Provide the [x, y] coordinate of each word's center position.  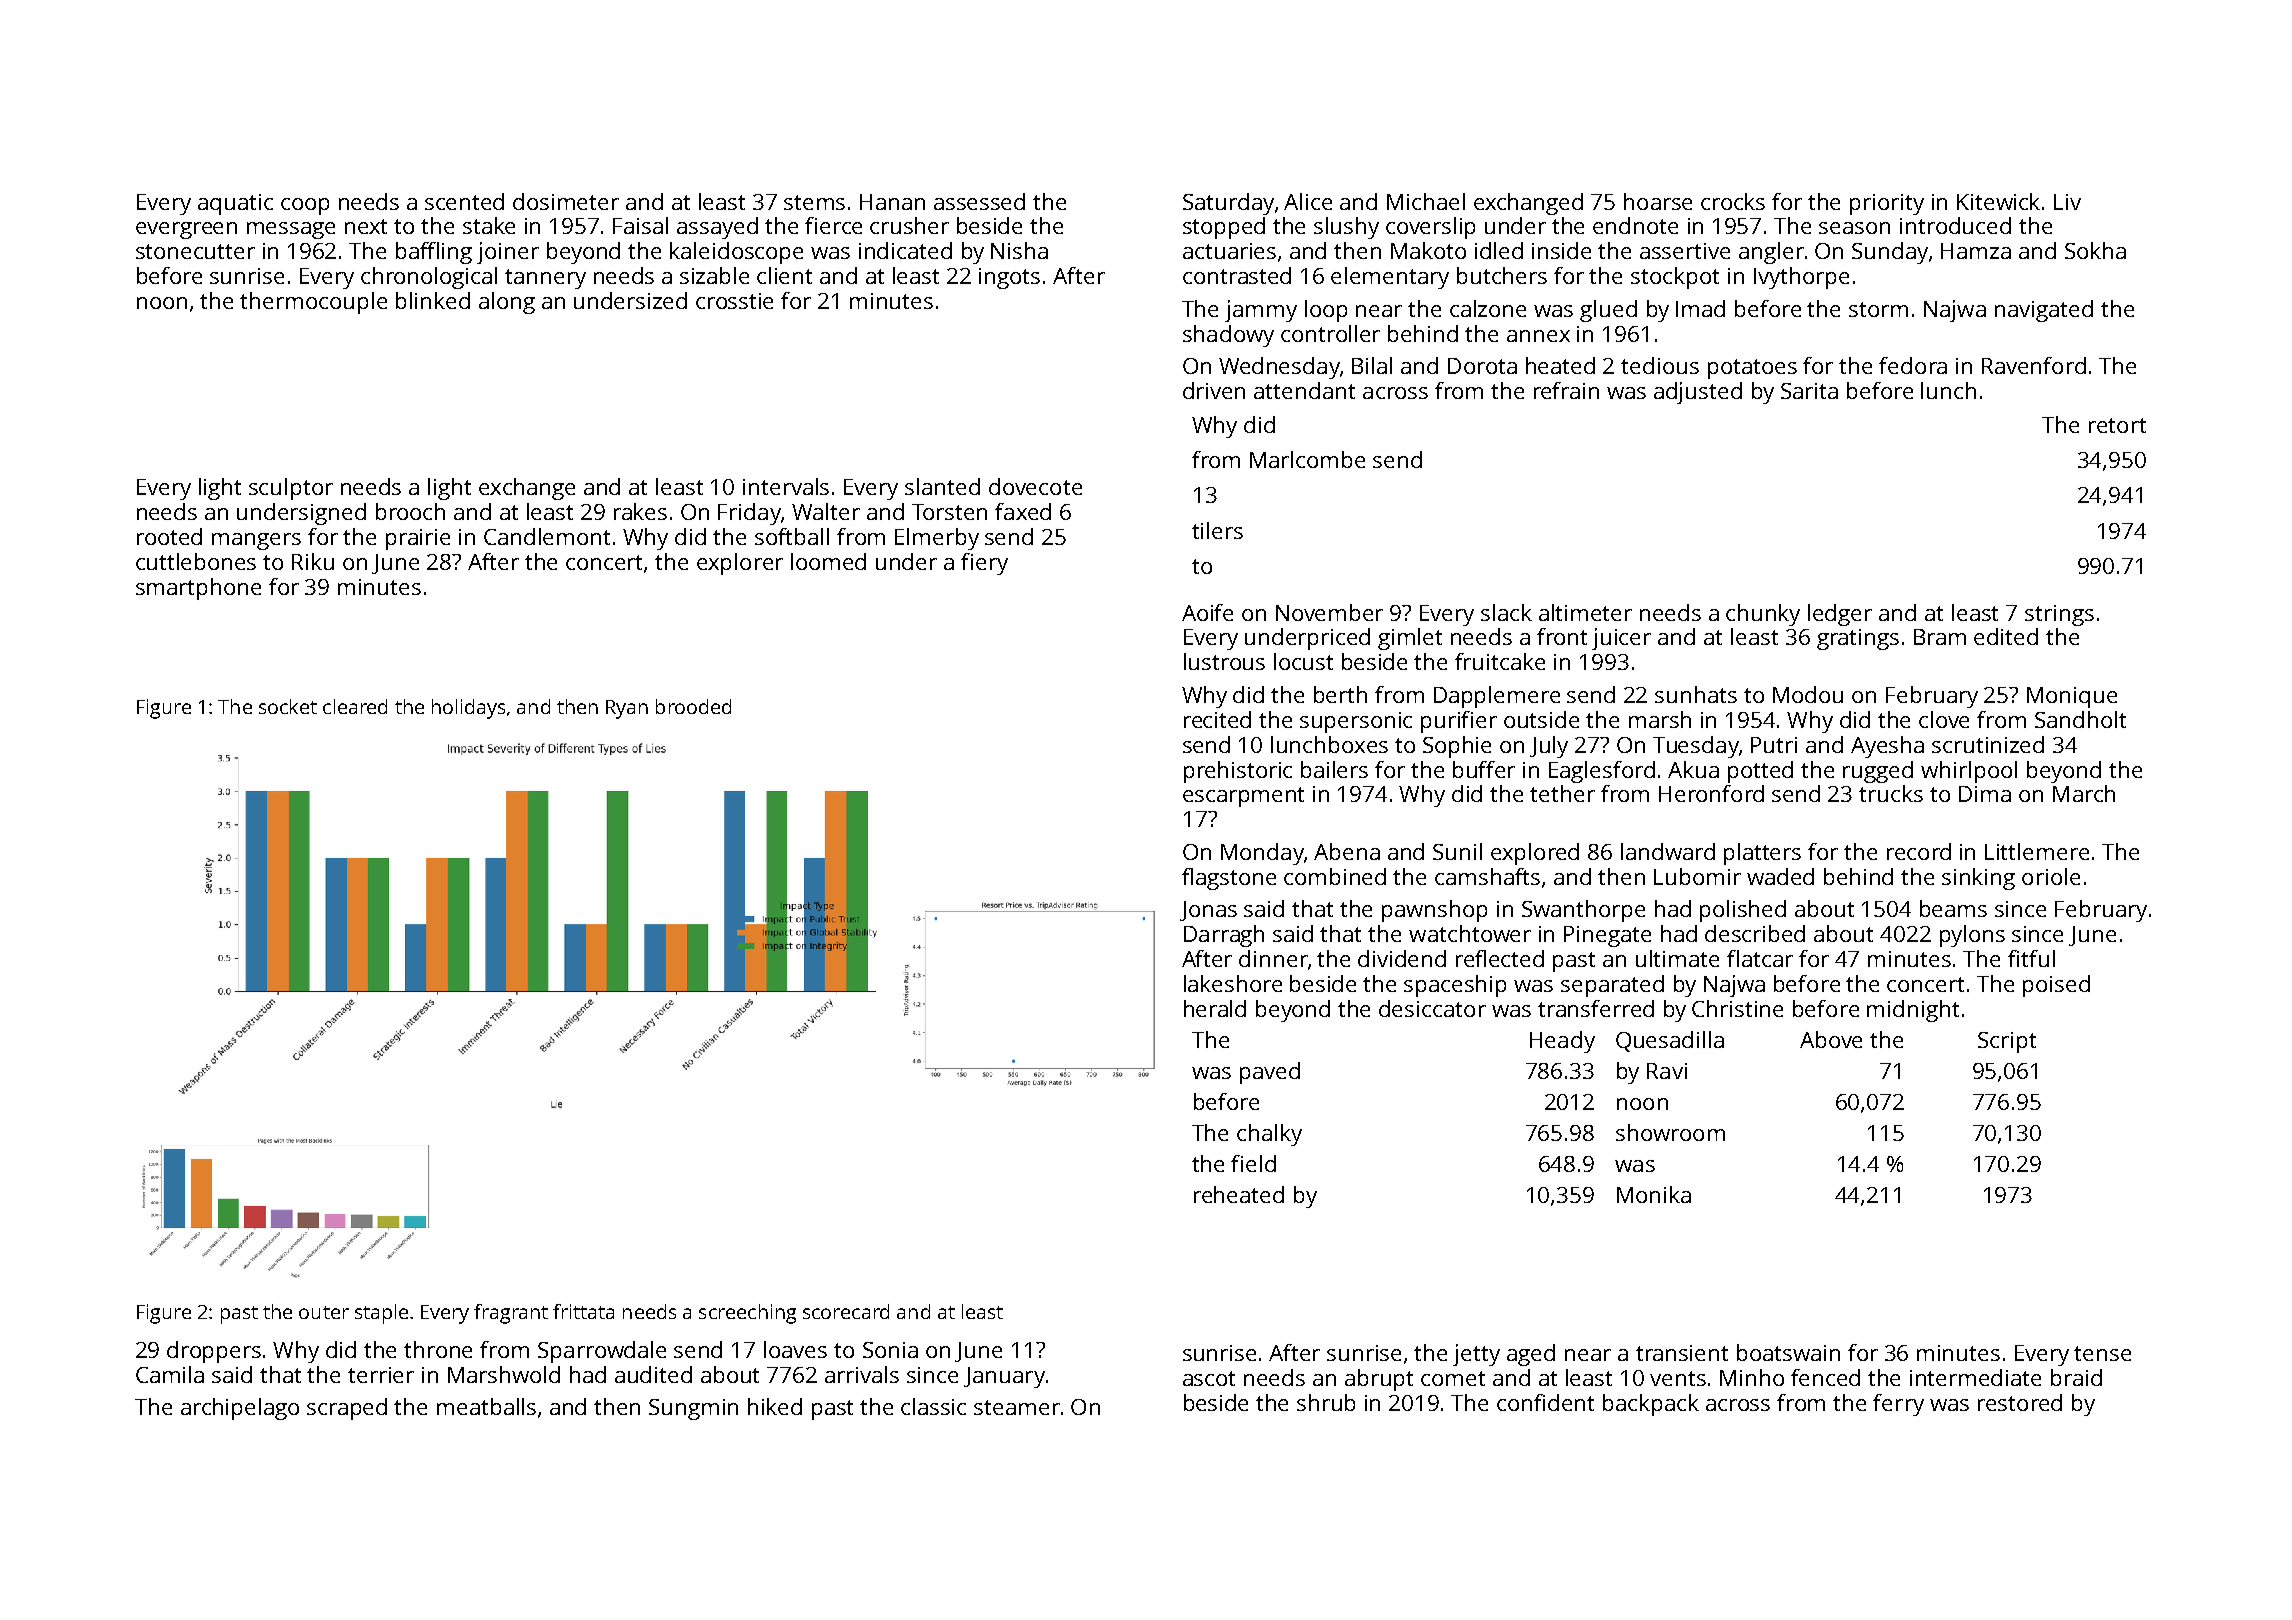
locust [1303, 661]
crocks [1733, 201]
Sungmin [693, 1409]
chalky [1269, 1135]
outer [324, 1312]
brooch [410, 511]
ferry [1898, 1405]
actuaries [1229, 251]
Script [2007, 1042]
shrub [1326, 1402]
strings [2059, 615]
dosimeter [566, 201]
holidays [468, 709]
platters [1762, 854]
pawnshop [1434, 911]
